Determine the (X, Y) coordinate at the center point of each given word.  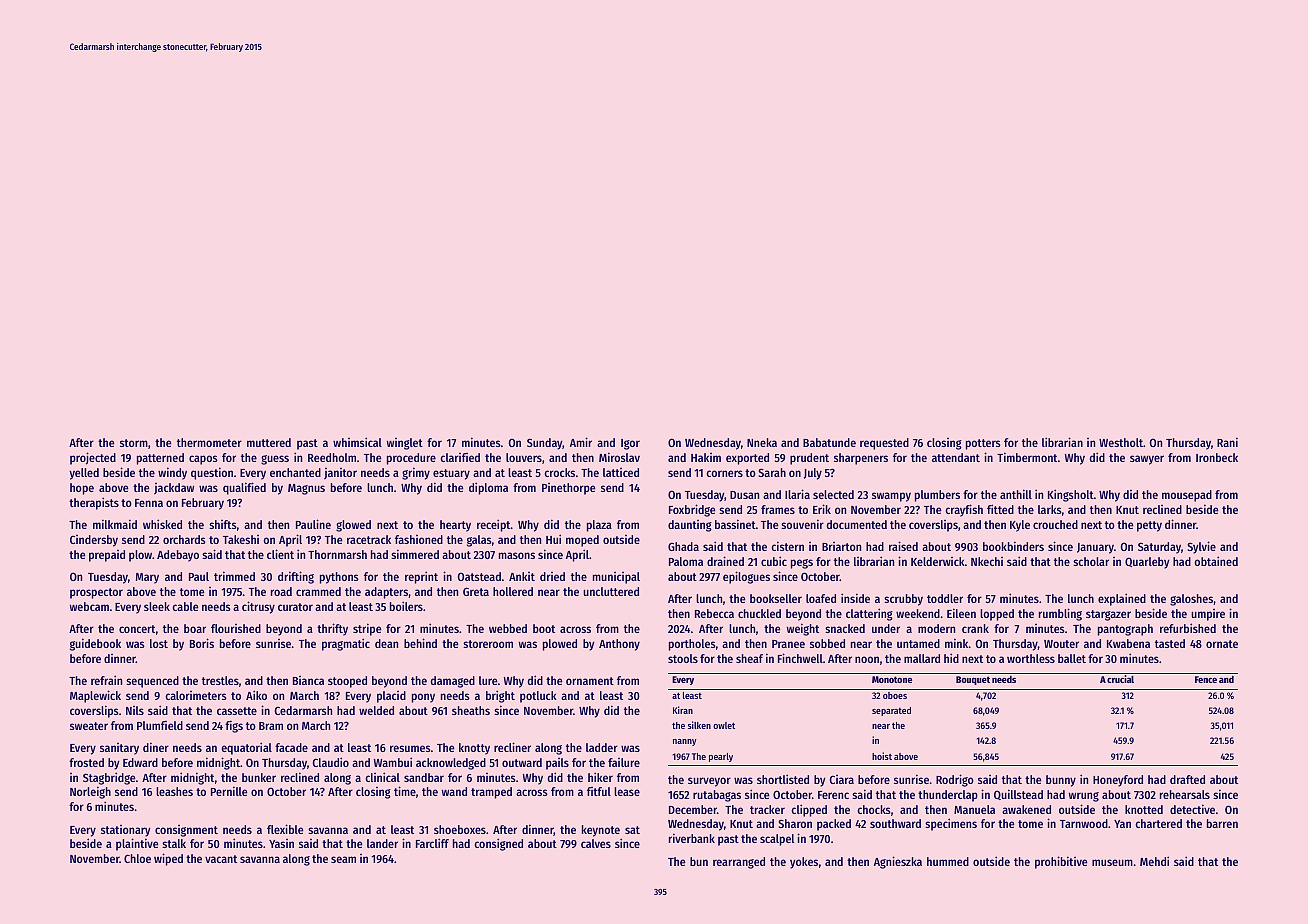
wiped (168, 859)
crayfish (964, 510)
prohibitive (1061, 862)
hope (82, 489)
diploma (488, 488)
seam (343, 859)
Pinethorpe (568, 489)
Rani (1227, 442)
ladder (602, 747)
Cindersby (94, 541)
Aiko (256, 695)
